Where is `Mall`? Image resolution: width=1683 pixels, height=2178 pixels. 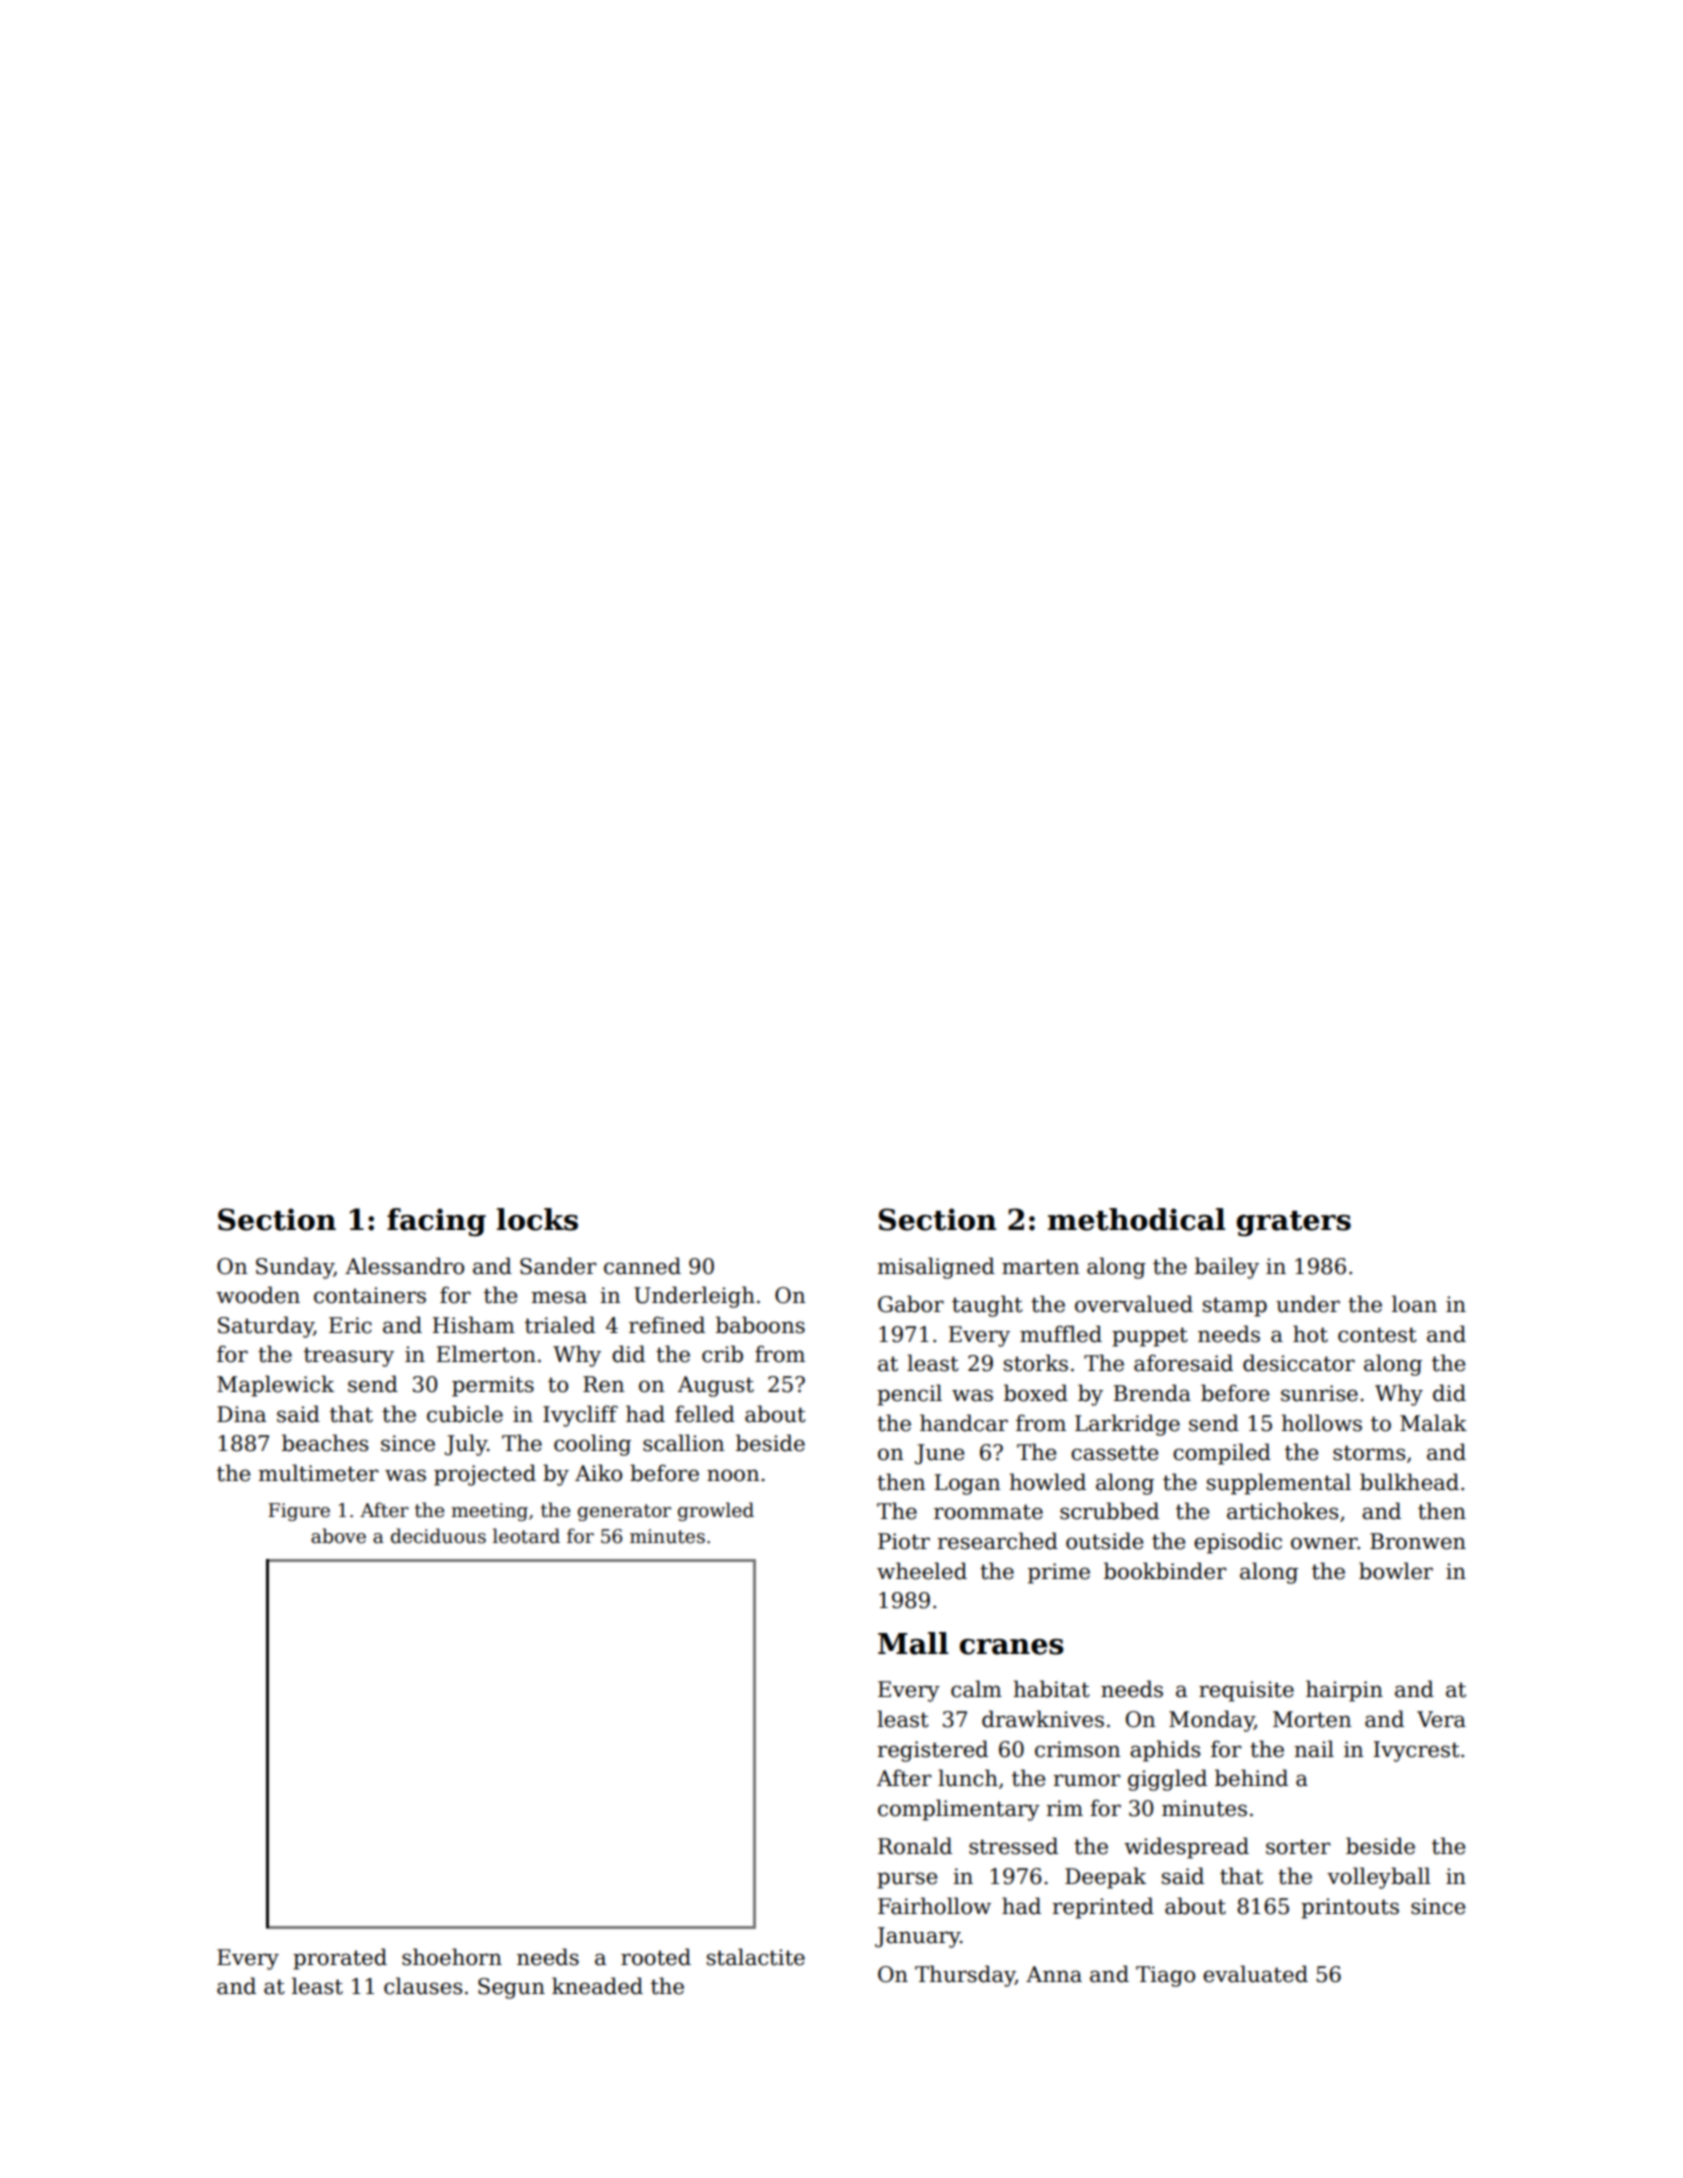 Mall is located at coordinates (913, 1643).
